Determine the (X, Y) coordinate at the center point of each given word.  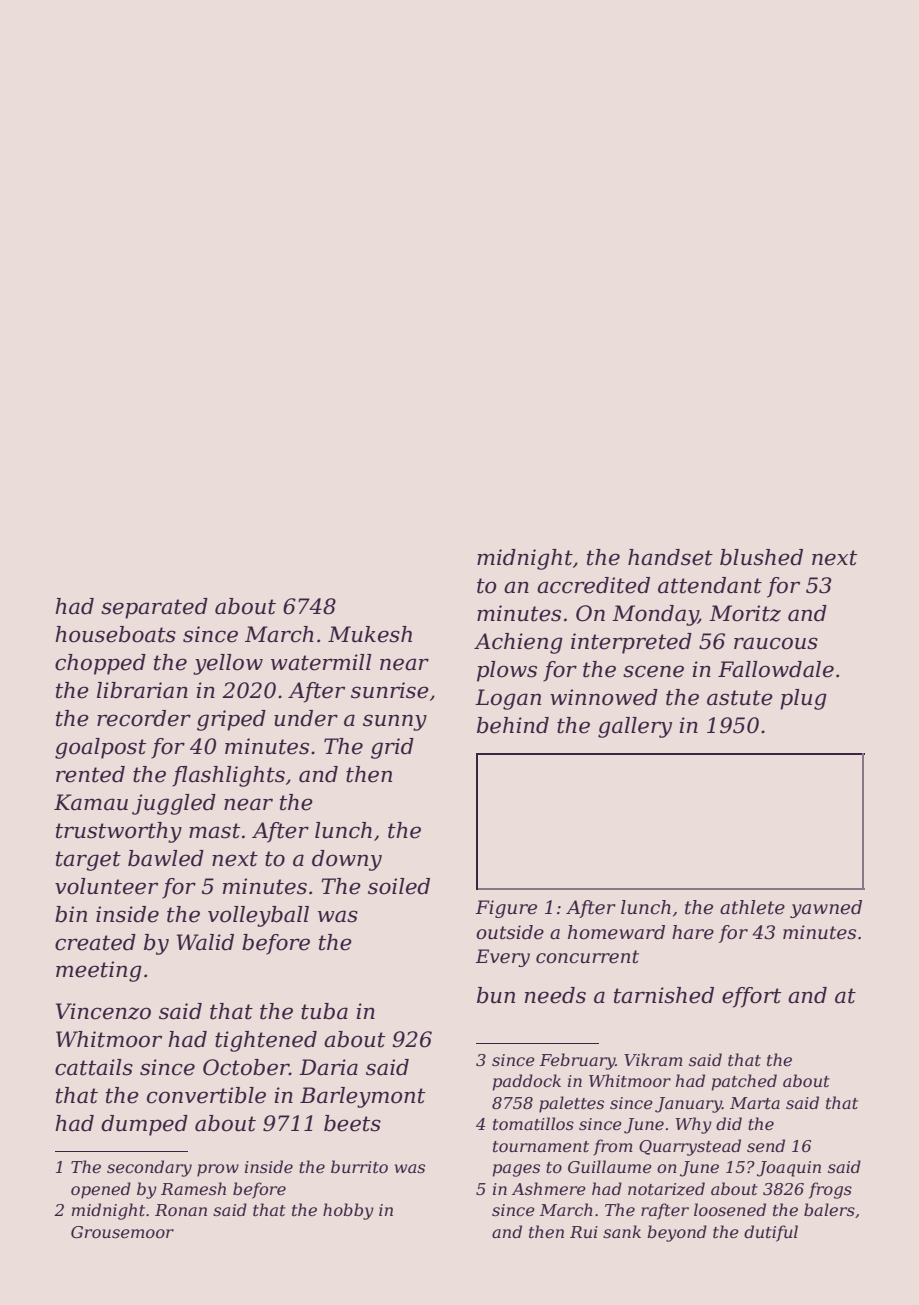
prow (218, 1170)
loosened (730, 1209)
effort (751, 997)
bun (496, 995)
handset (670, 557)
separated (154, 608)
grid (392, 748)
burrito (359, 1166)
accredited (593, 585)
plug (803, 699)
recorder (144, 718)
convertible (206, 1095)
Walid (205, 942)
